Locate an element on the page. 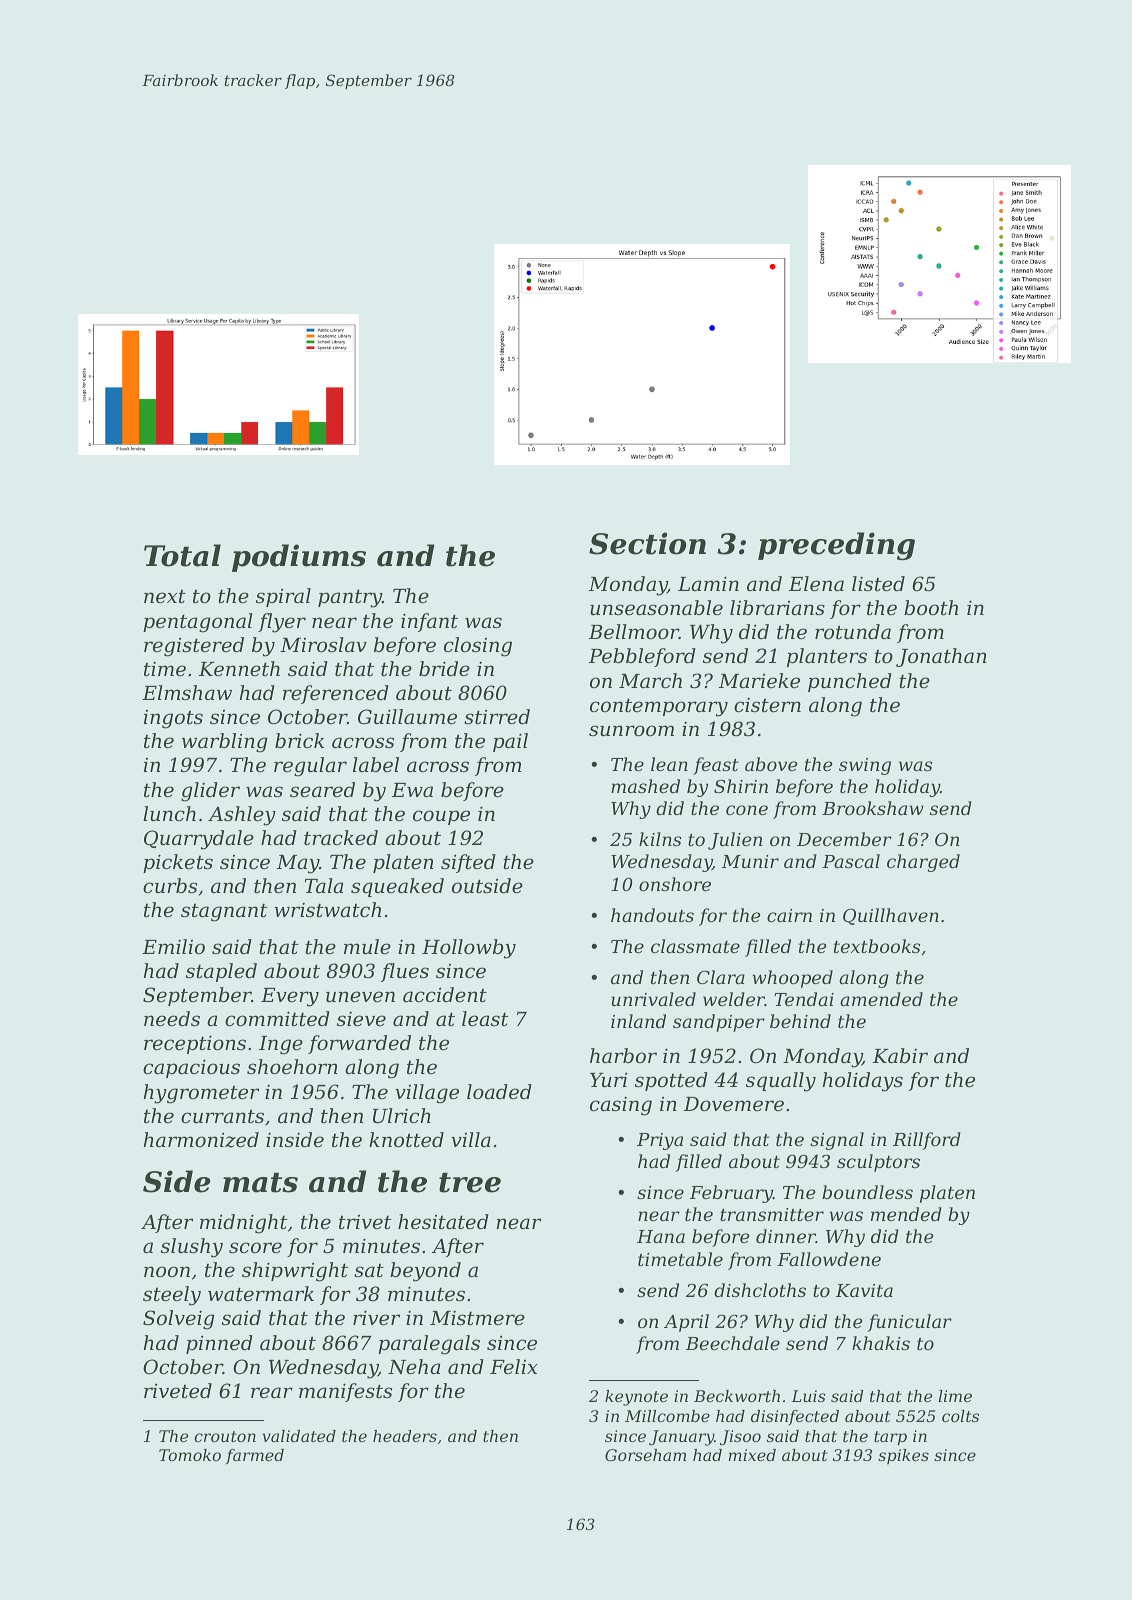 The width and height of the document is (1132, 1600). preceding is located at coordinates (836, 546).
